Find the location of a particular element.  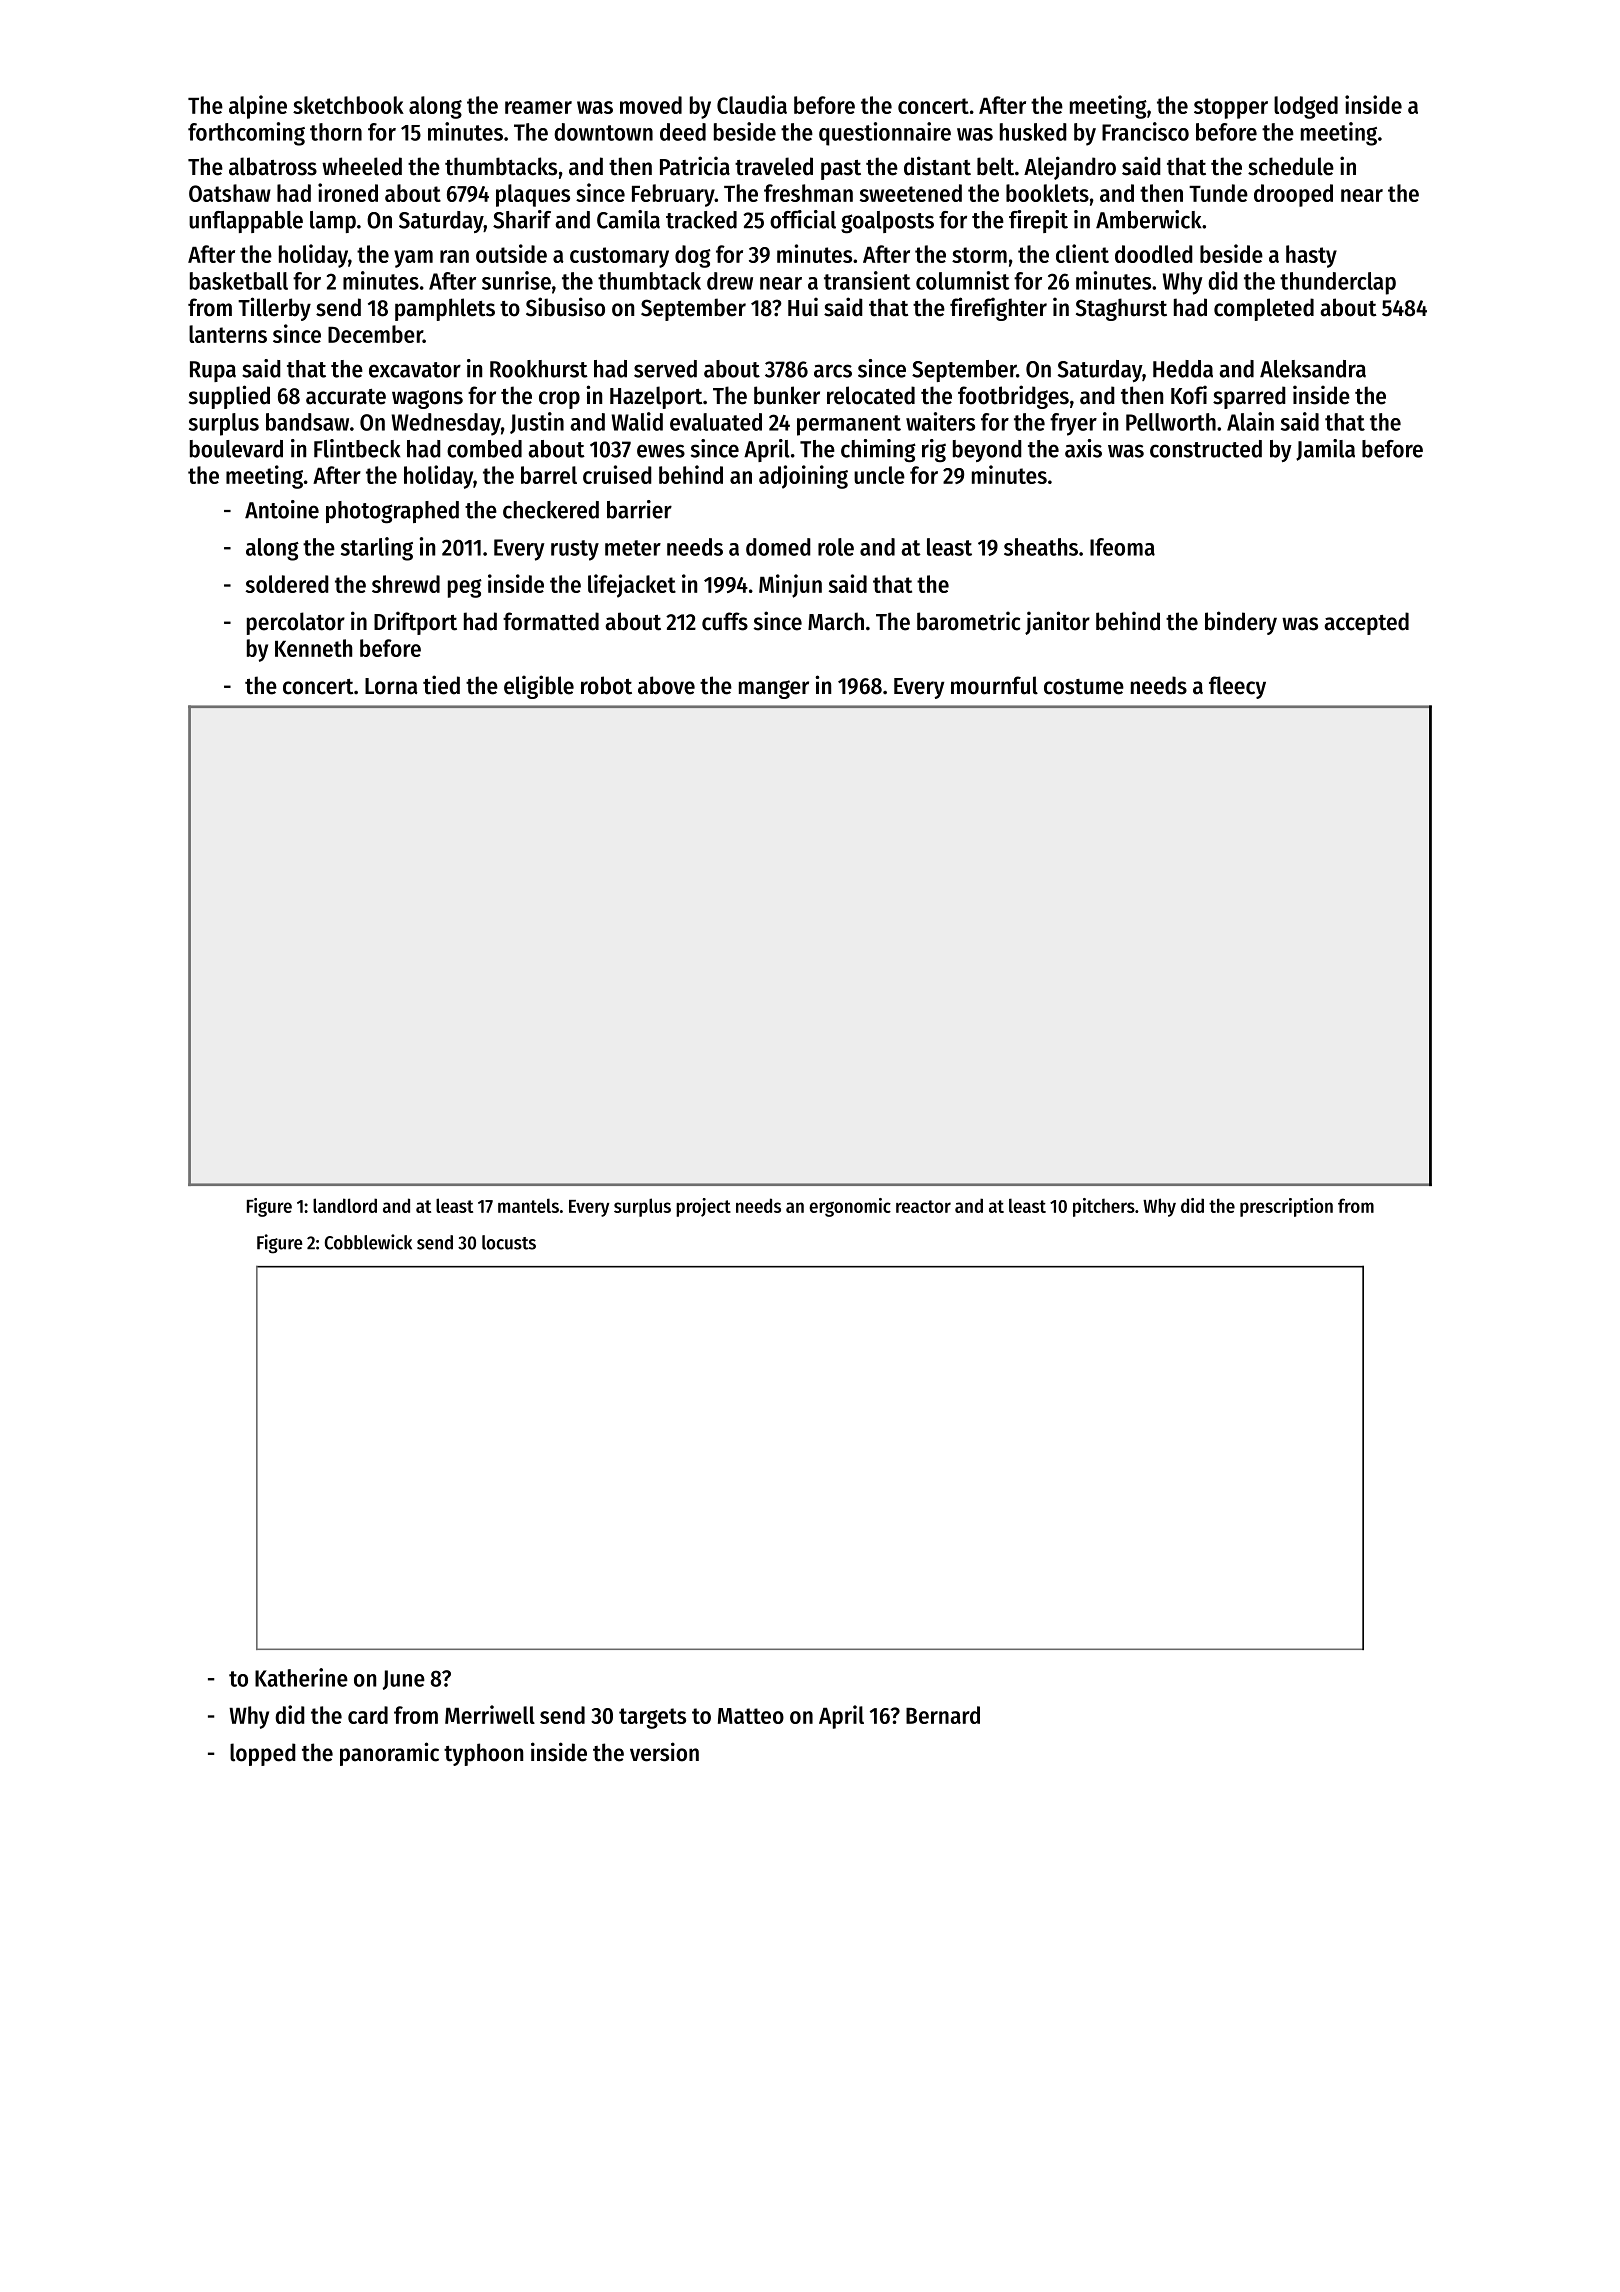

fleecy is located at coordinates (1237, 687).
